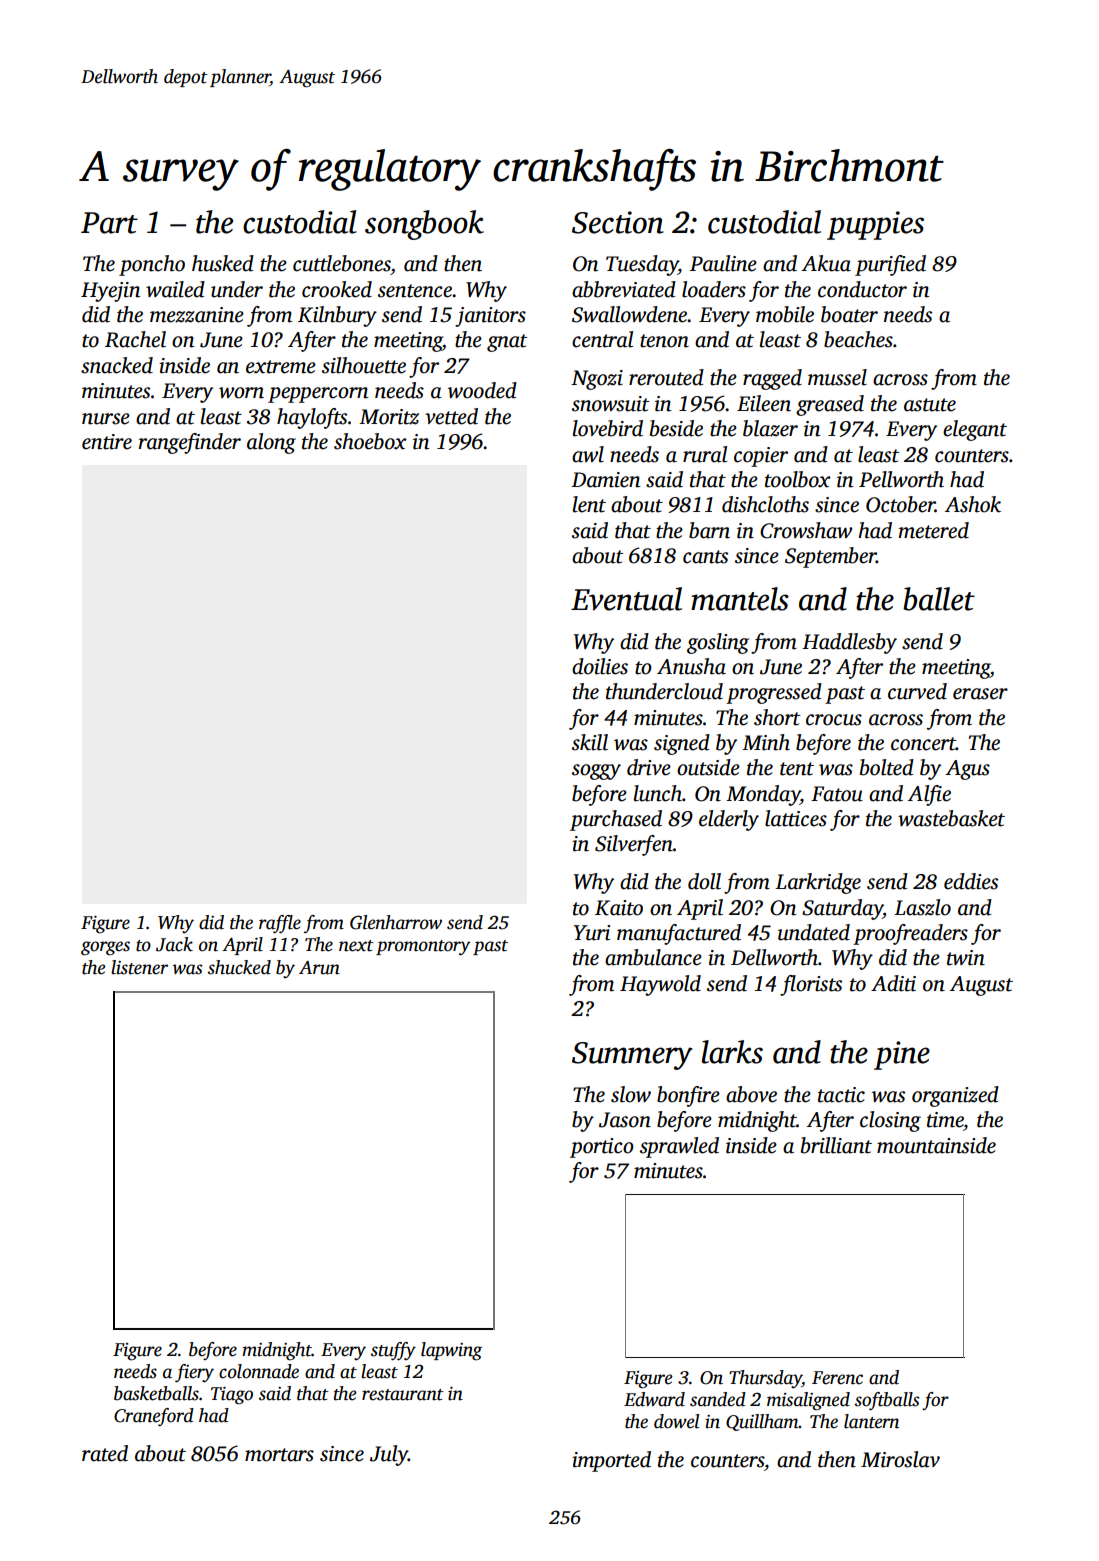 This screenshot has height=1561, width=1099. What do you see at coordinates (618, 222) in the screenshot?
I see `Section` at bounding box center [618, 222].
